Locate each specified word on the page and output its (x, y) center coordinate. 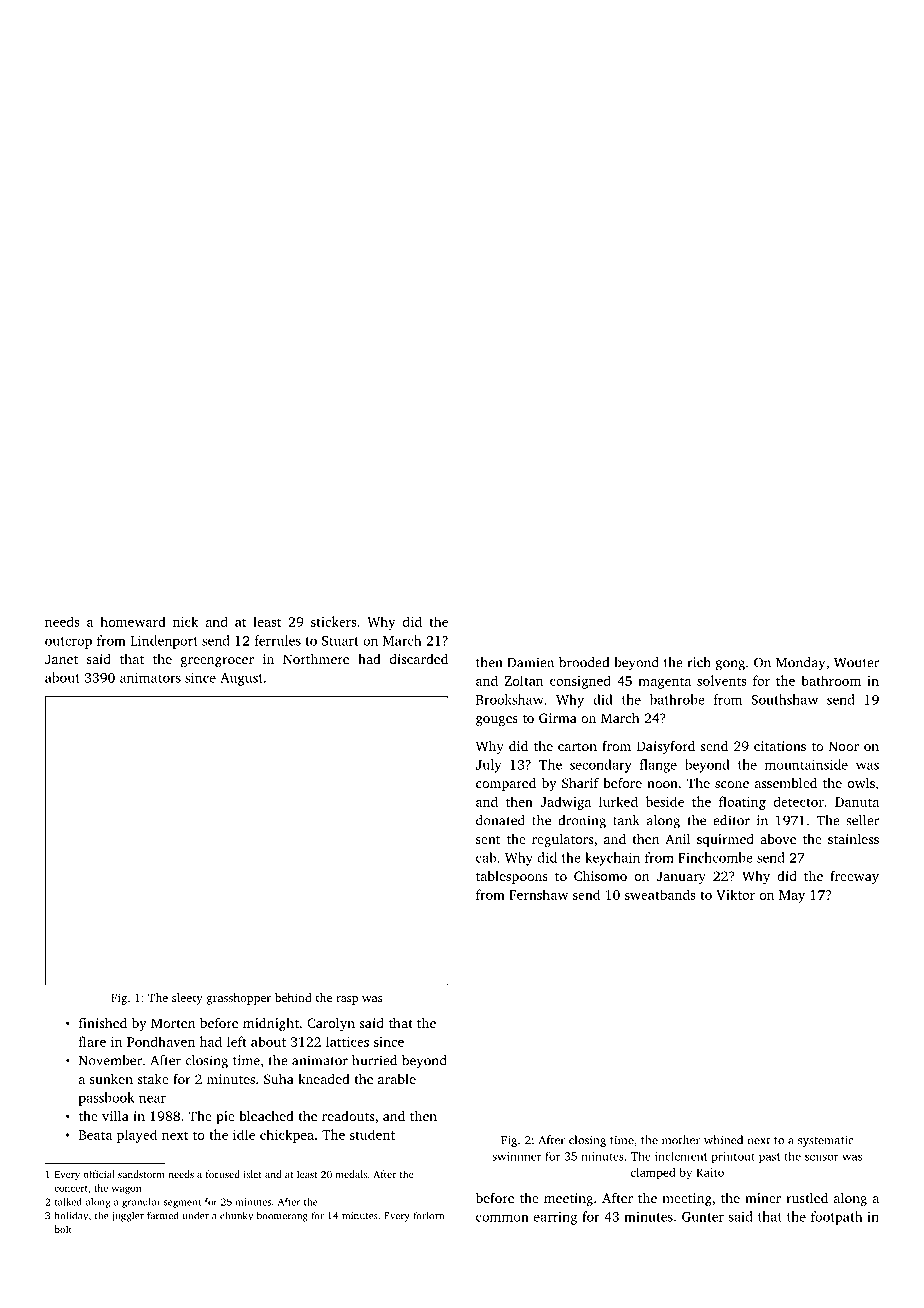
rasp (347, 1000)
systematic (826, 1141)
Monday (800, 664)
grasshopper (239, 999)
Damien (530, 662)
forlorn (428, 1215)
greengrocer (217, 662)
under (196, 1215)
